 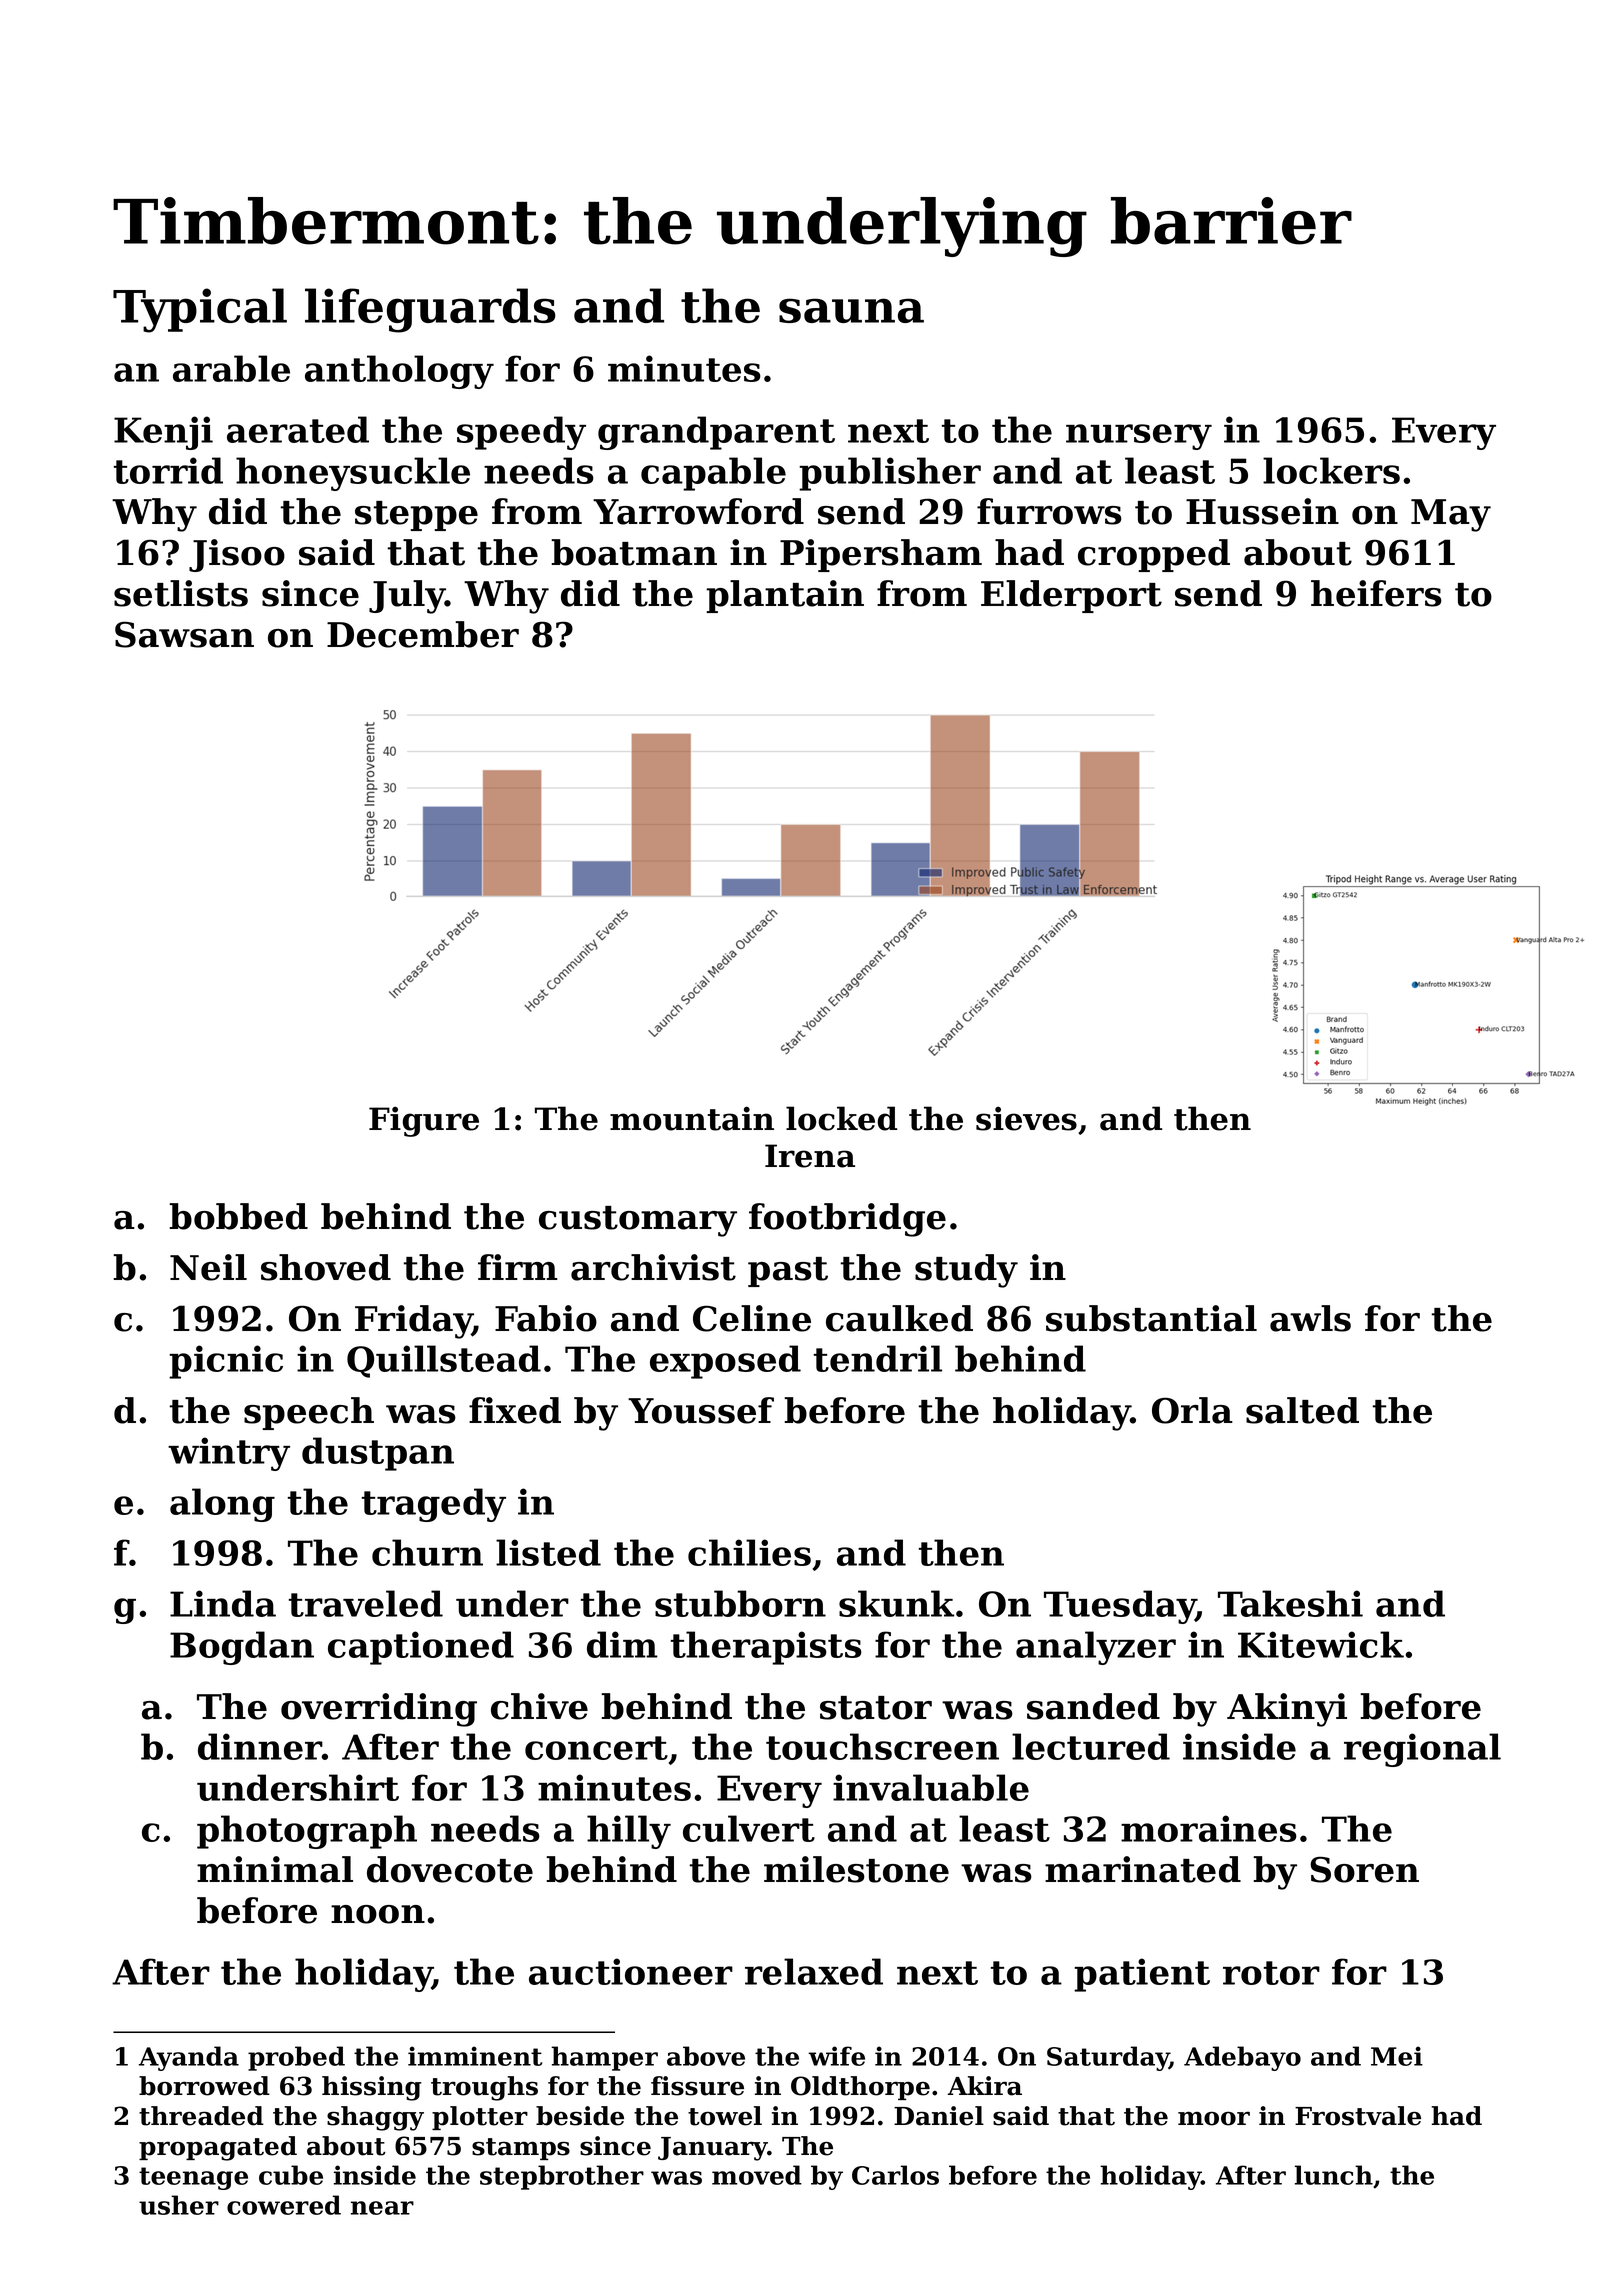 I want to click on invaluable, so click(x=931, y=1787).
